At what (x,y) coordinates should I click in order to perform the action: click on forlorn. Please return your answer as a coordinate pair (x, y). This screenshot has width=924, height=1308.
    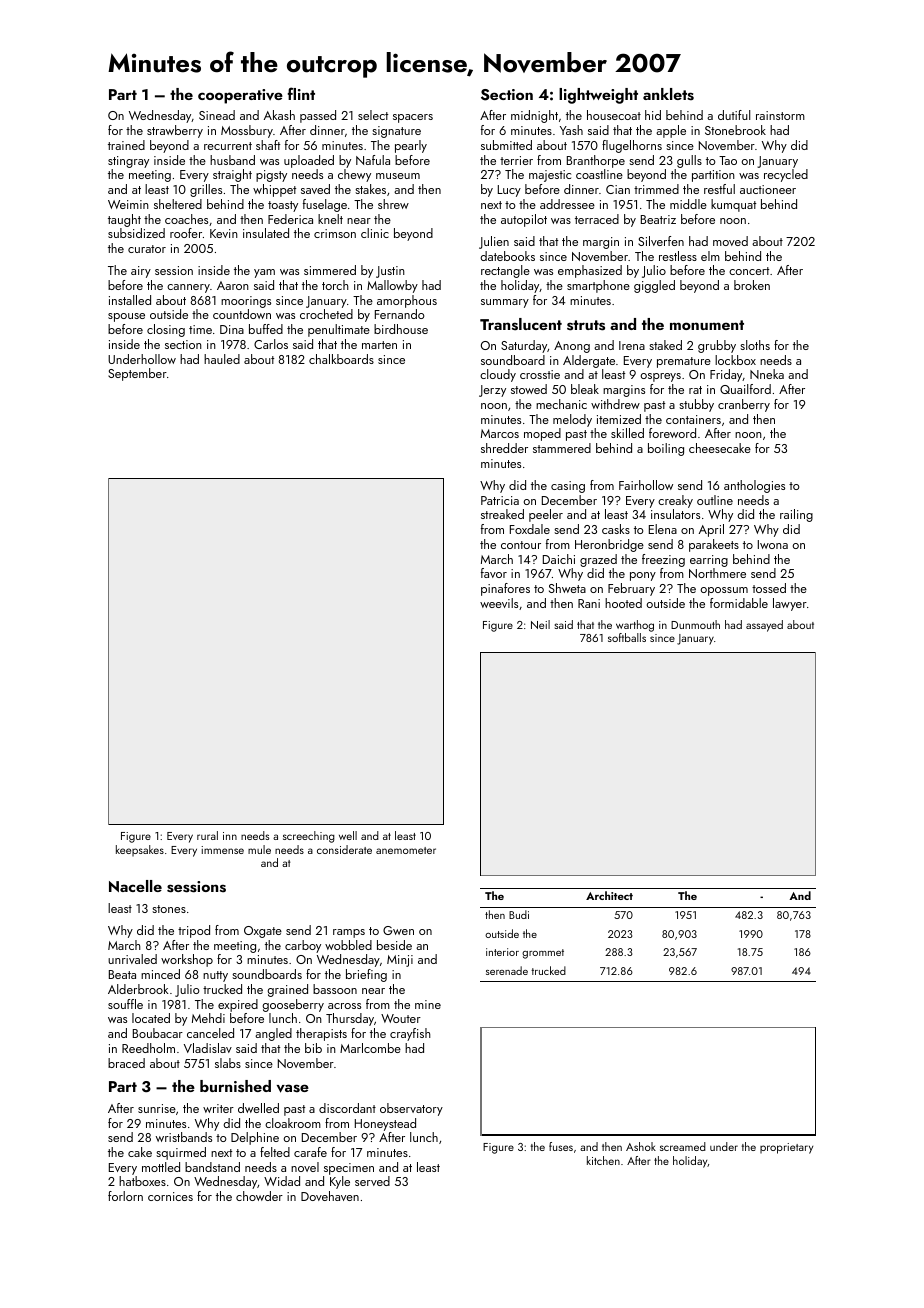
    Looking at the image, I should click on (125, 1196).
